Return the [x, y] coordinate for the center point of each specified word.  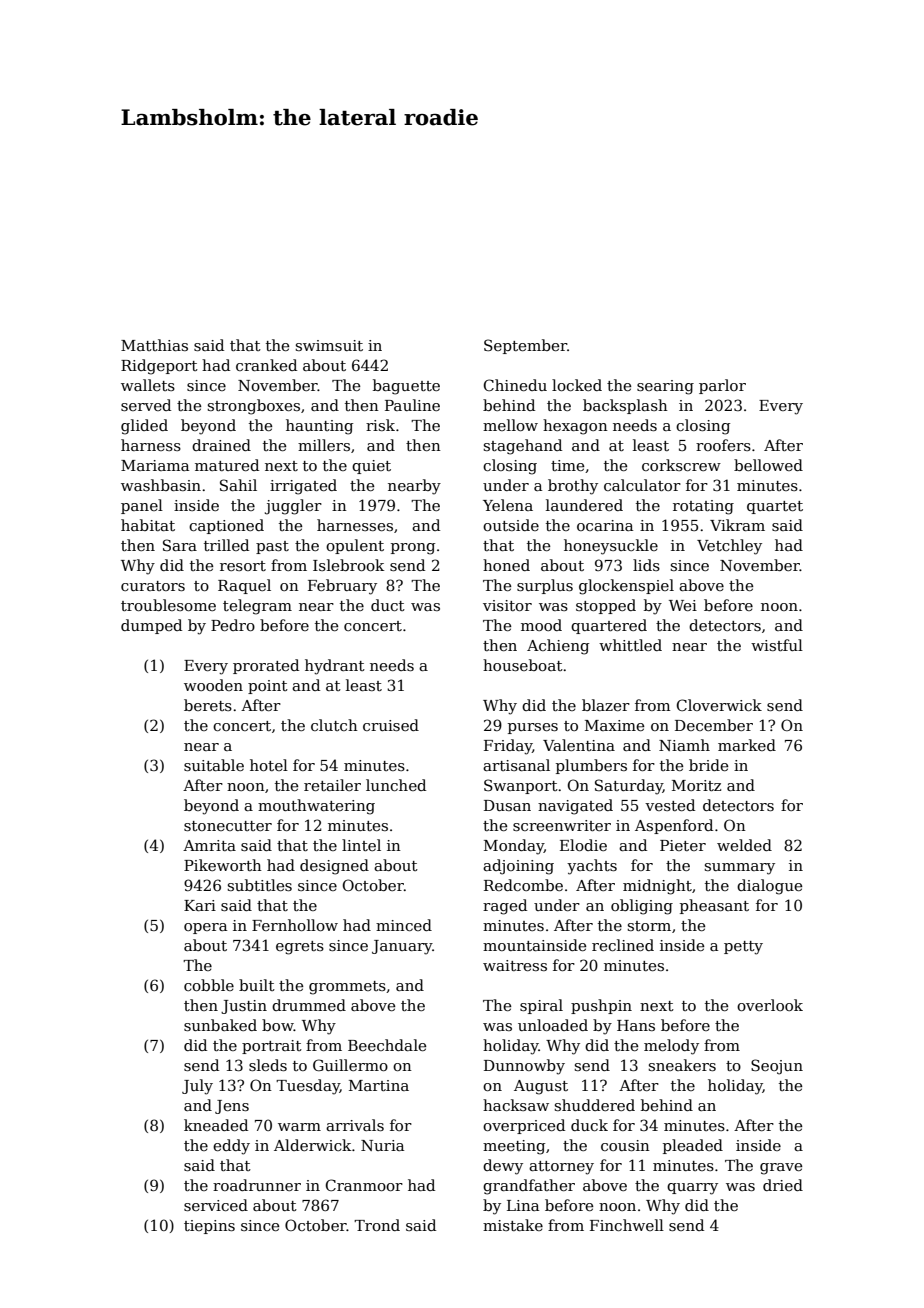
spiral [541, 1006]
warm [299, 1127]
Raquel [244, 586]
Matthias [154, 345]
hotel [269, 765]
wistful [777, 645]
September [525, 346]
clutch [334, 725]
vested [670, 805]
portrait [272, 1047]
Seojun [777, 1067]
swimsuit [329, 345]
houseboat [523, 665]
